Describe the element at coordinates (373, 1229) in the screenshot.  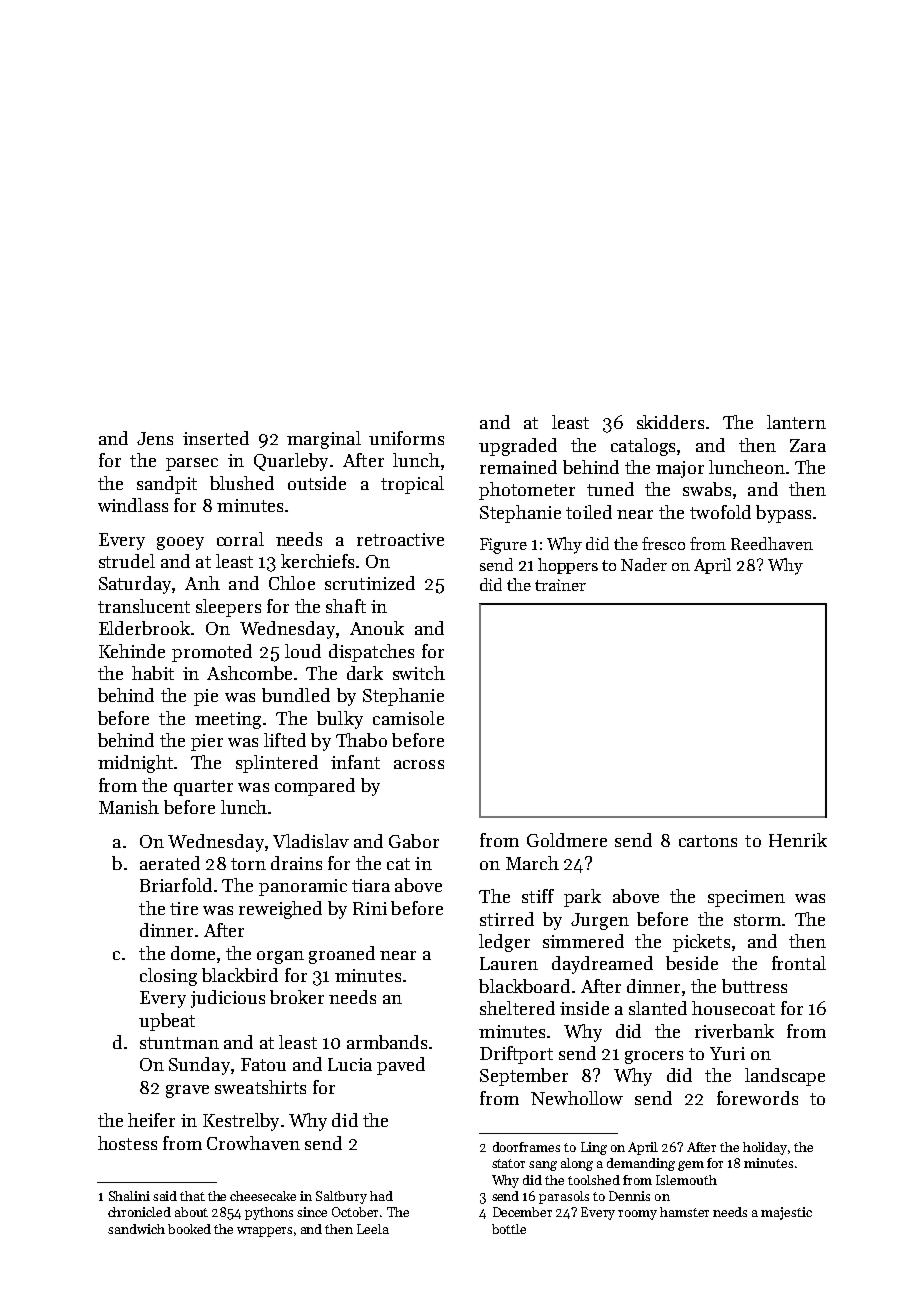
I see `Leela` at that location.
